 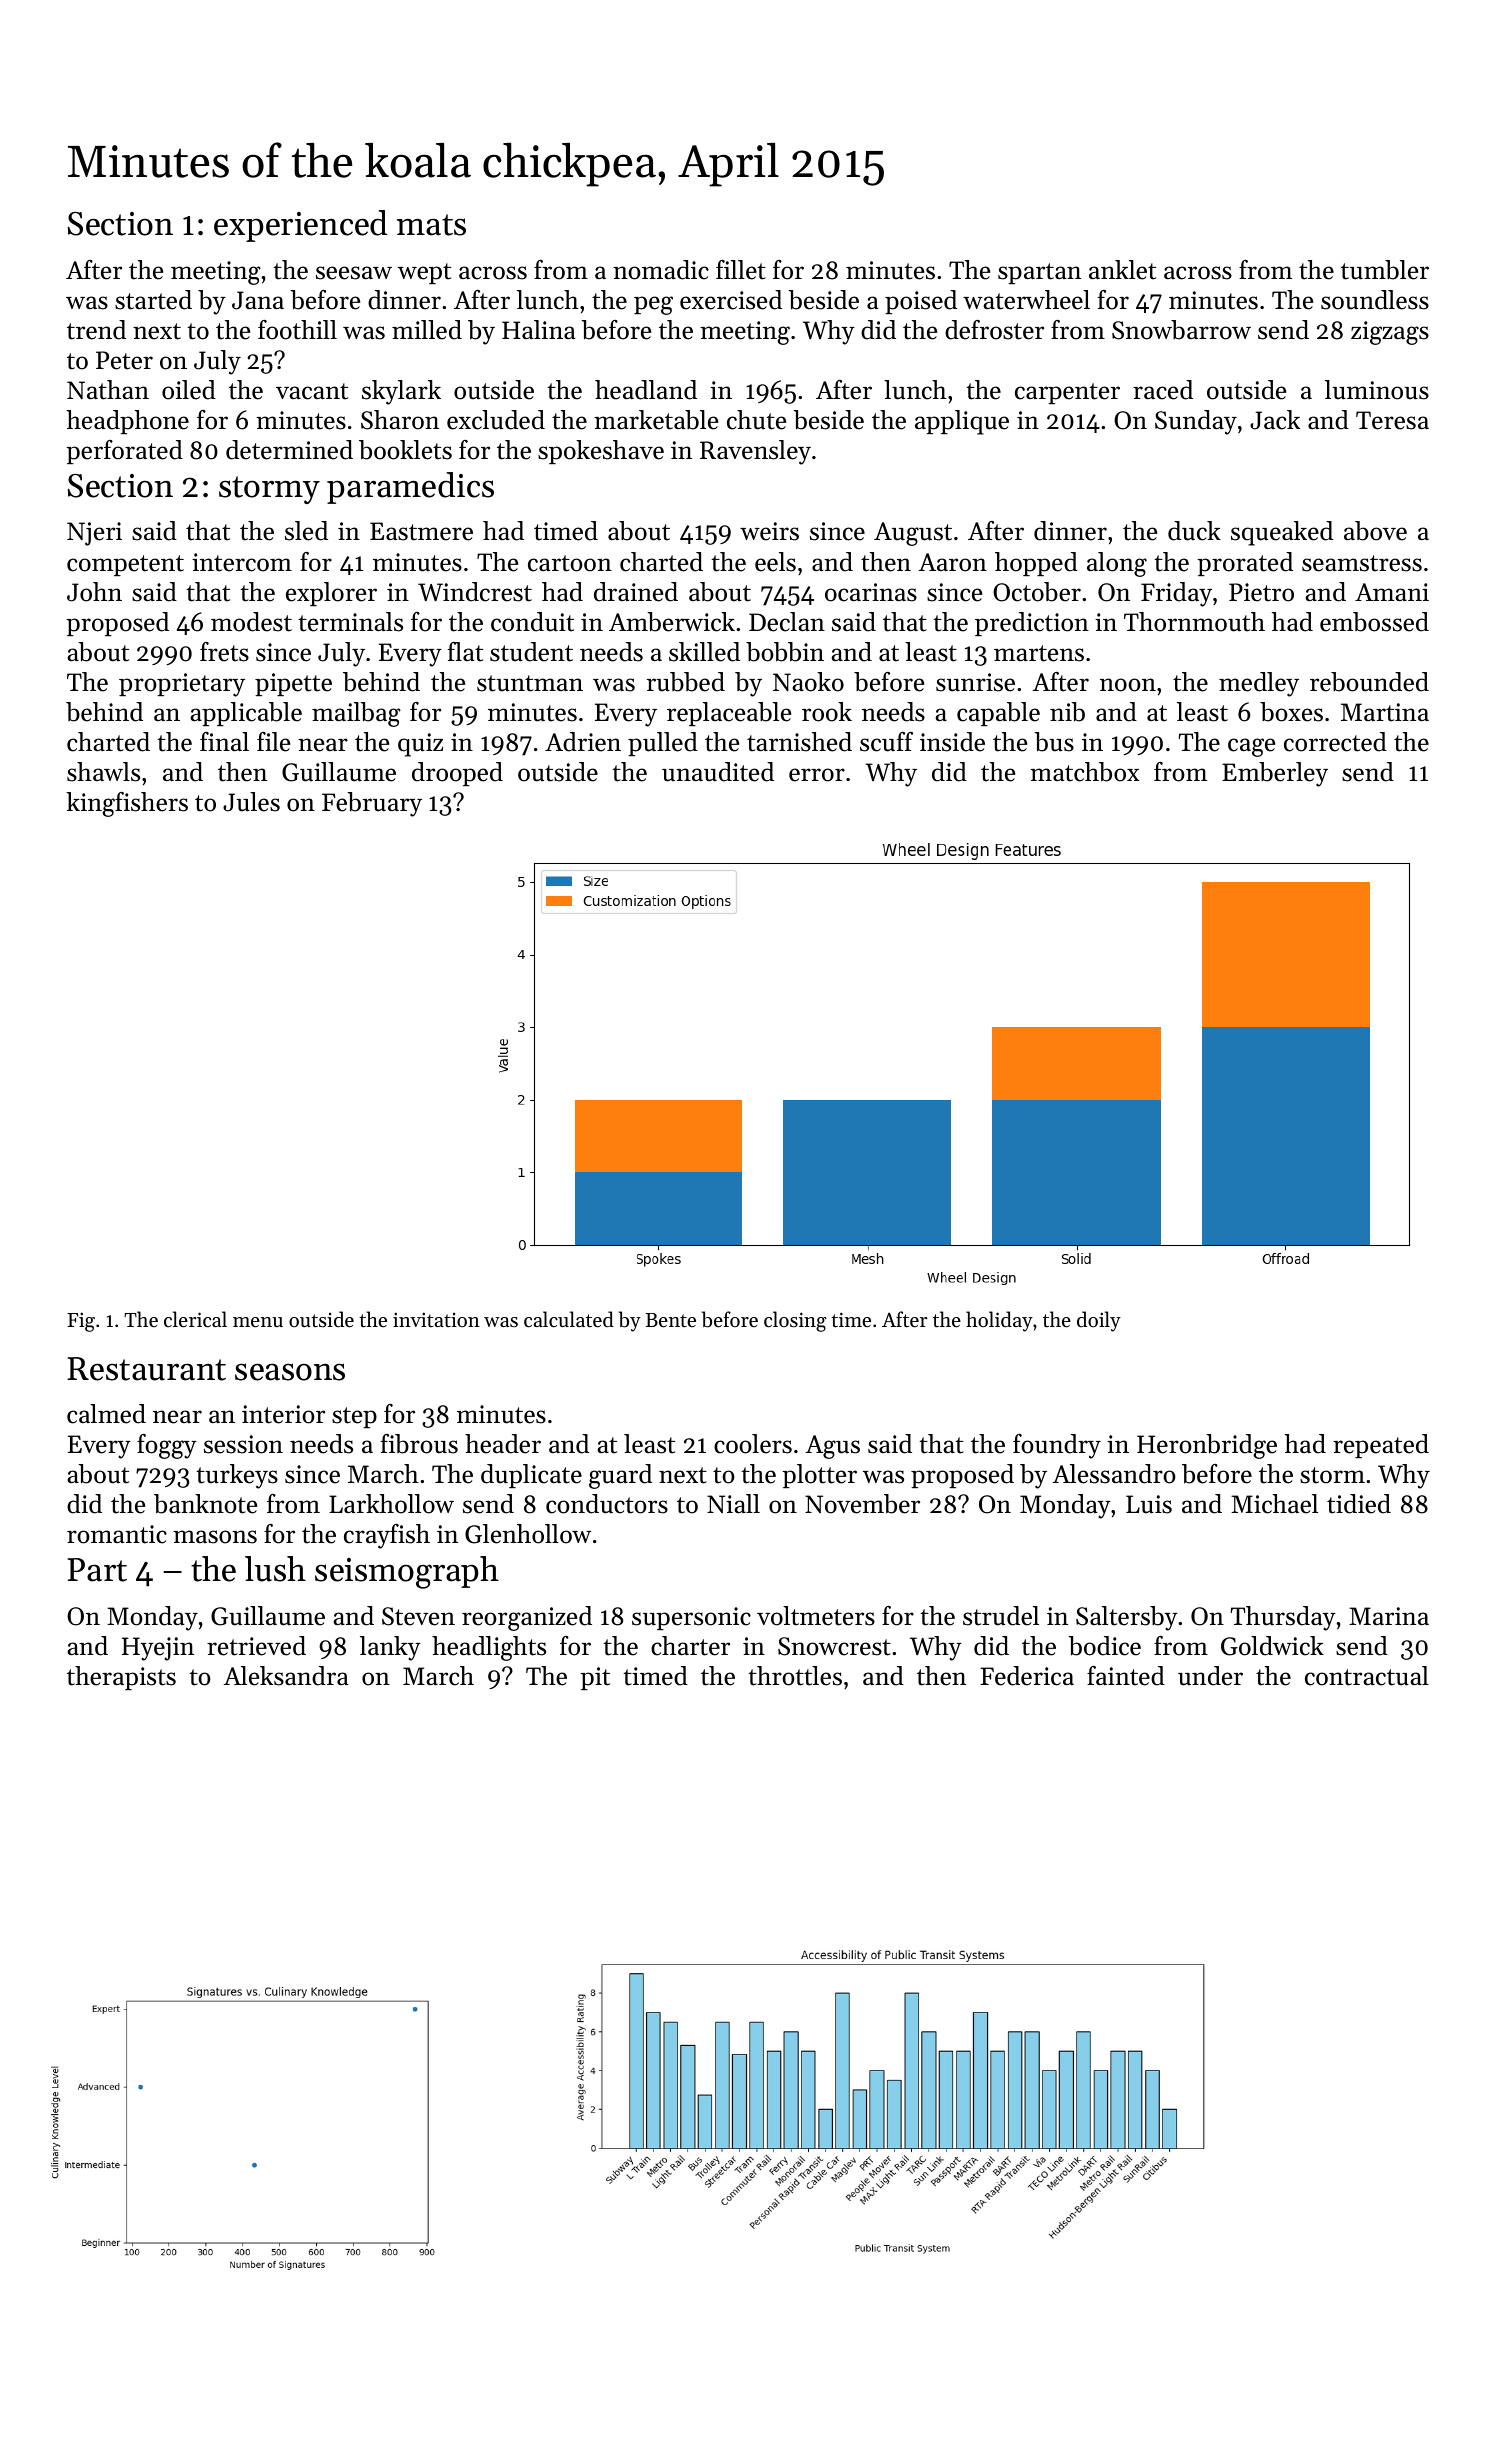 I want to click on anklet, so click(x=1122, y=270).
